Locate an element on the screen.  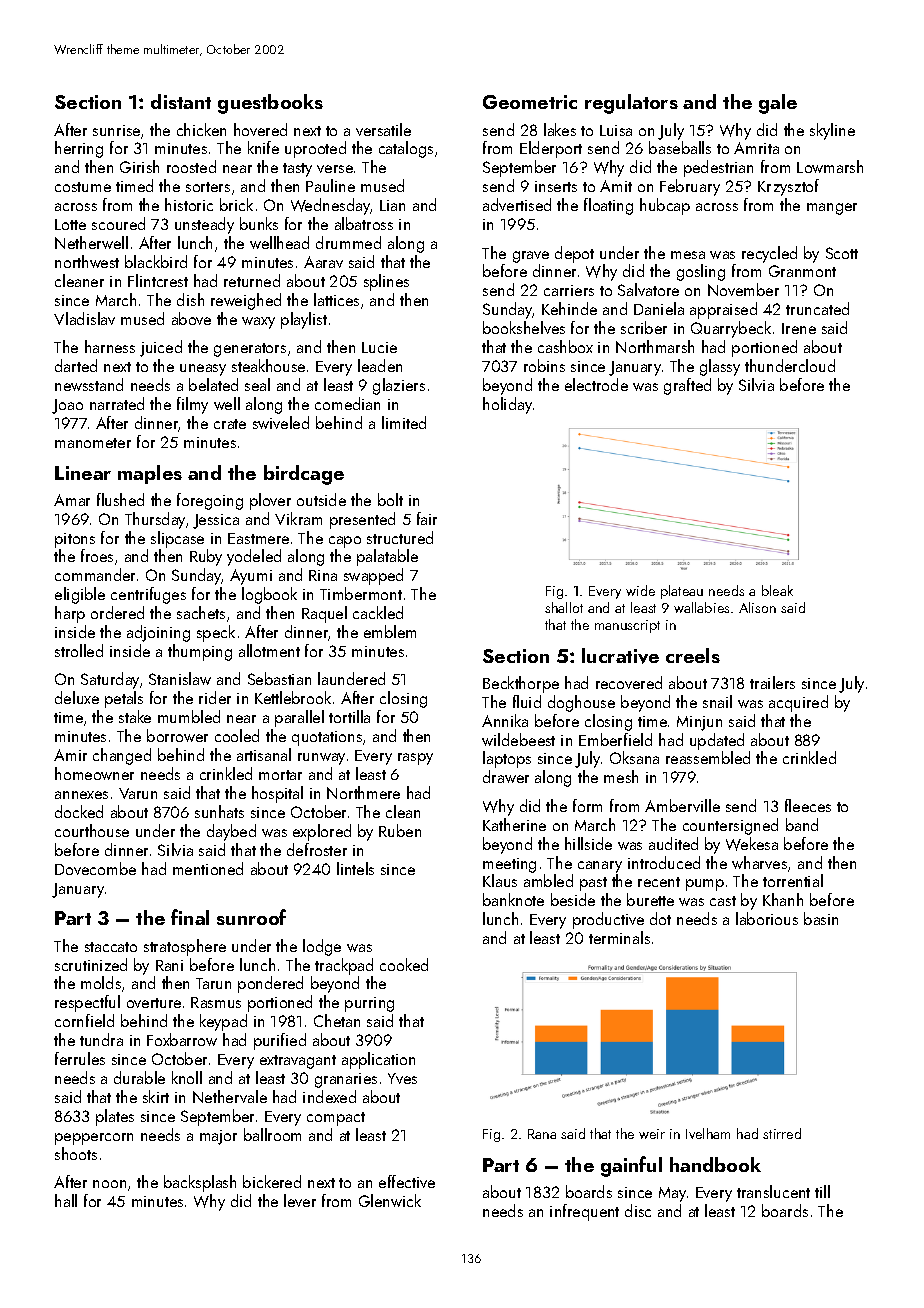
cooked is located at coordinates (404, 964).
